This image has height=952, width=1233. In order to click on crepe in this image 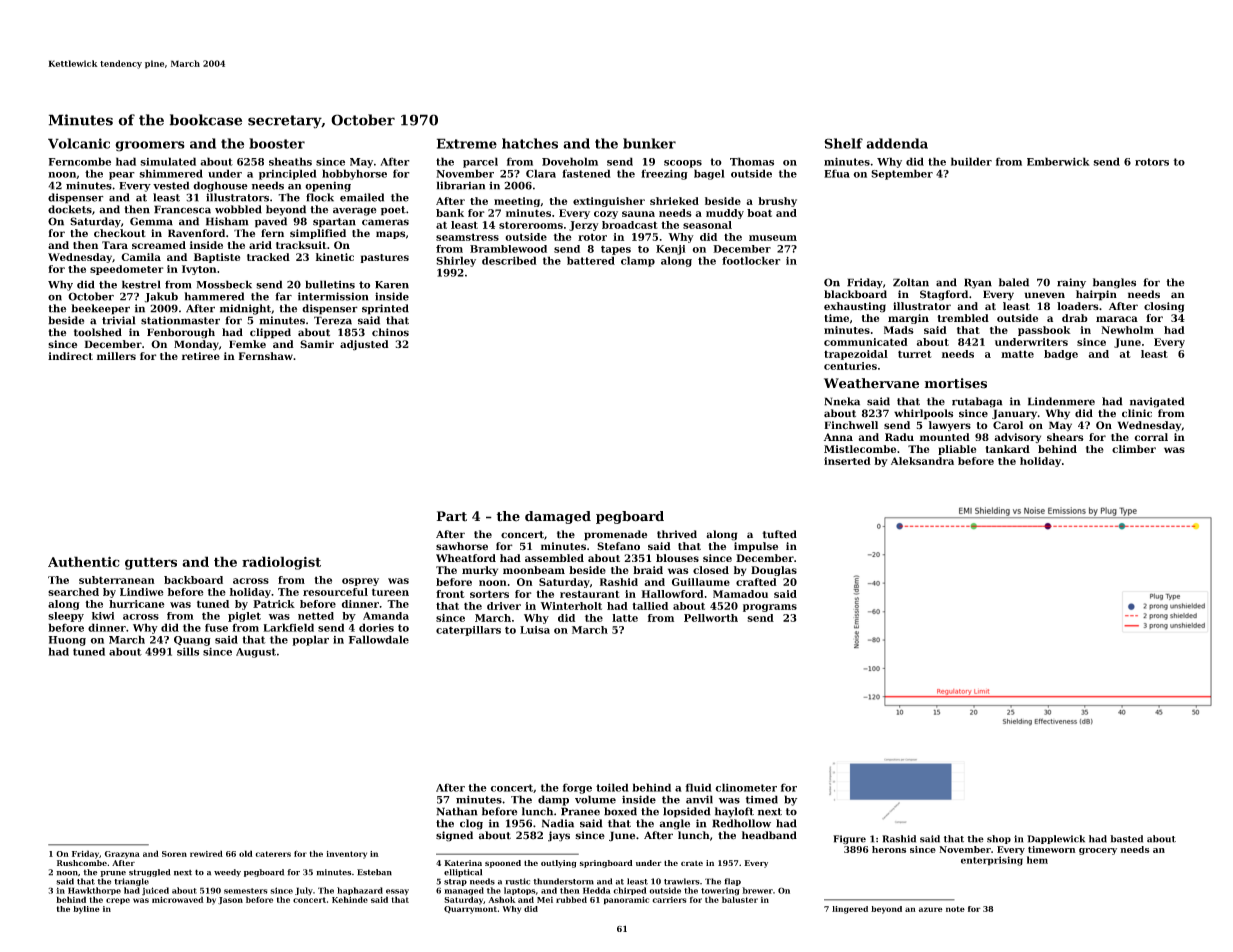, I will do `click(118, 901)`.
